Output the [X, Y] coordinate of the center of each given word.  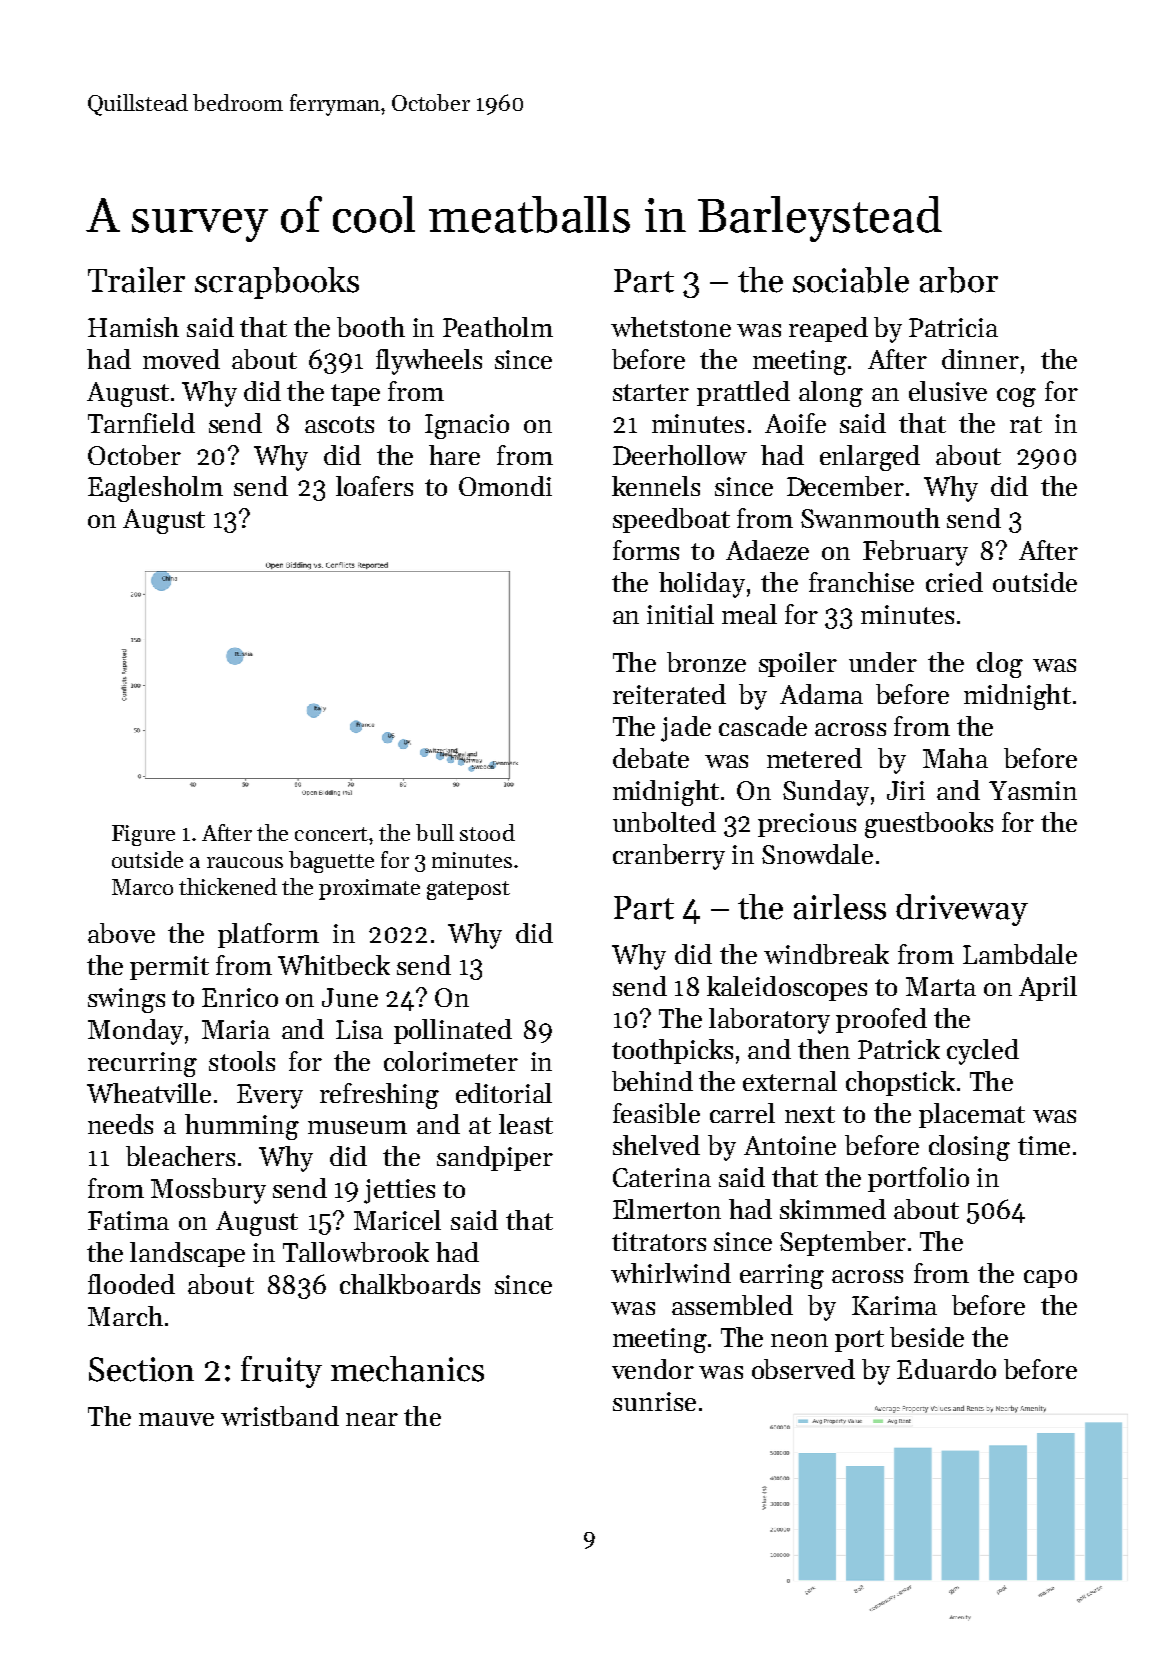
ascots [339, 424]
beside [927, 1337]
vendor [653, 1369]
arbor [959, 280]
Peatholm [498, 327]
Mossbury [208, 1191]
